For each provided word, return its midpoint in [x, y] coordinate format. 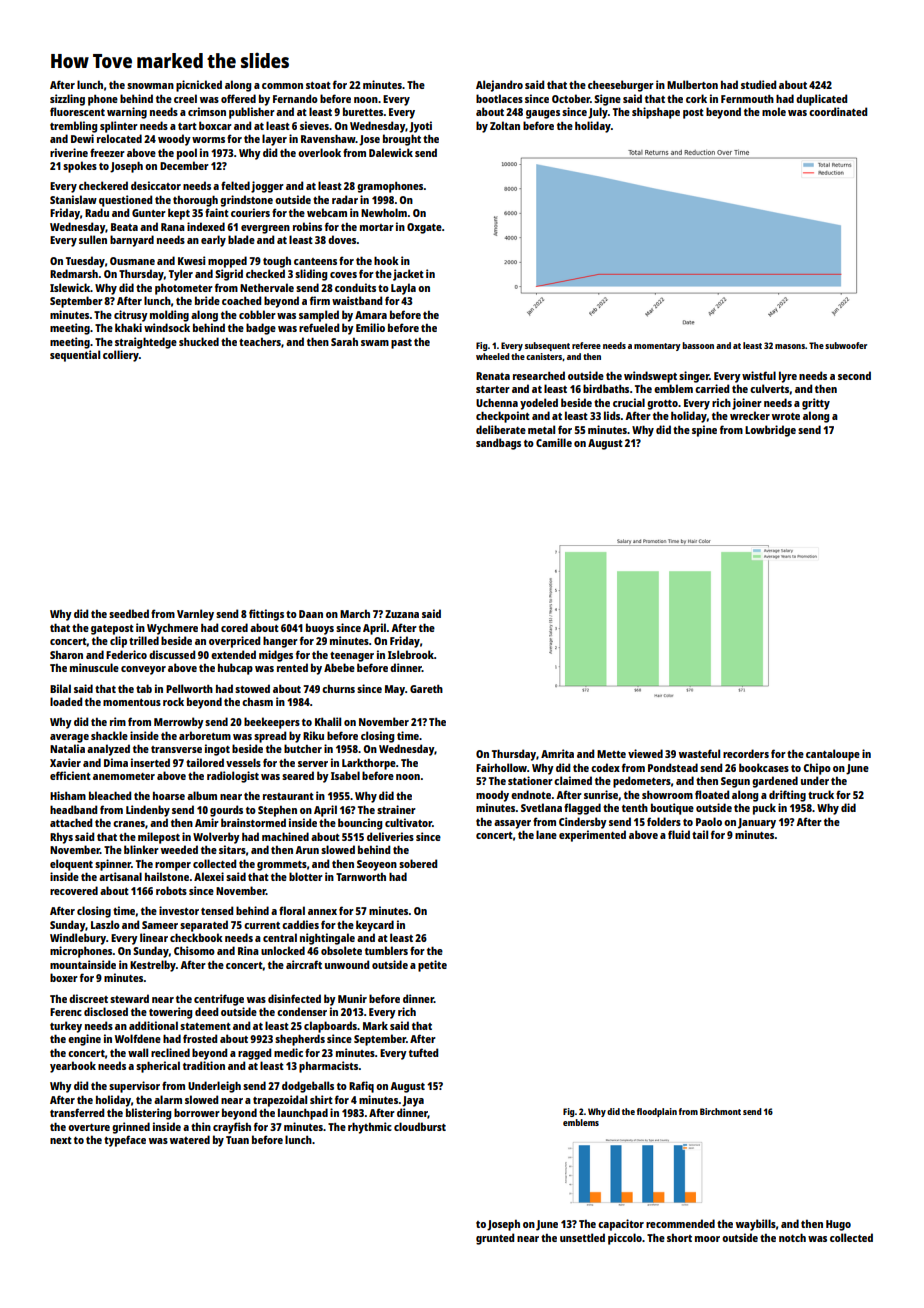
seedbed [129, 613]
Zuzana [402, 614]
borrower [197, 1112]
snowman [150, 86]
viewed [645, 753]
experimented [592, 836]
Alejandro [499, 86]
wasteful [699, 753]
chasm [257, 702]
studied [758, 84]
